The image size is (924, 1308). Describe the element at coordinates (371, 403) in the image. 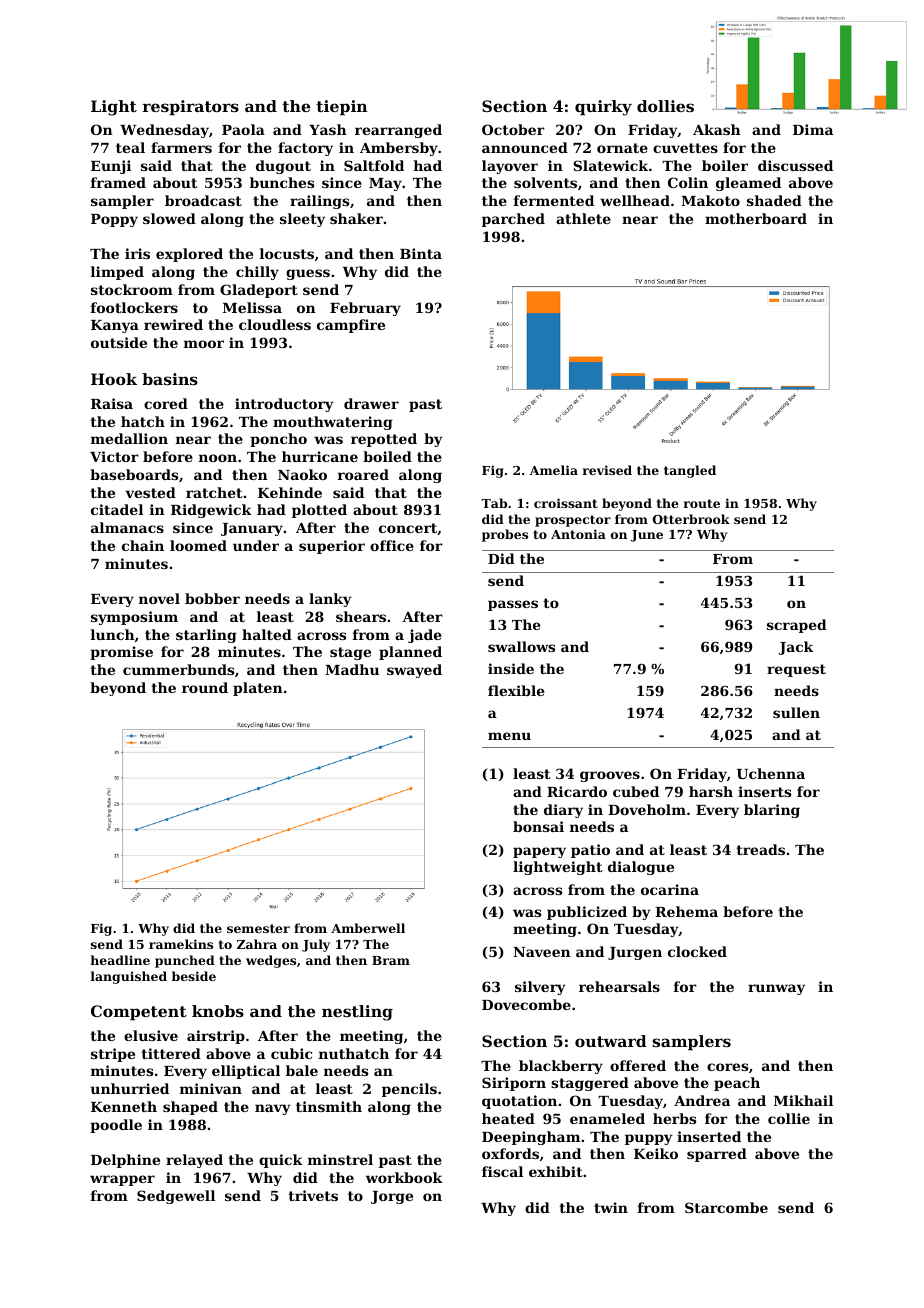

I see `drawer` at that location.
